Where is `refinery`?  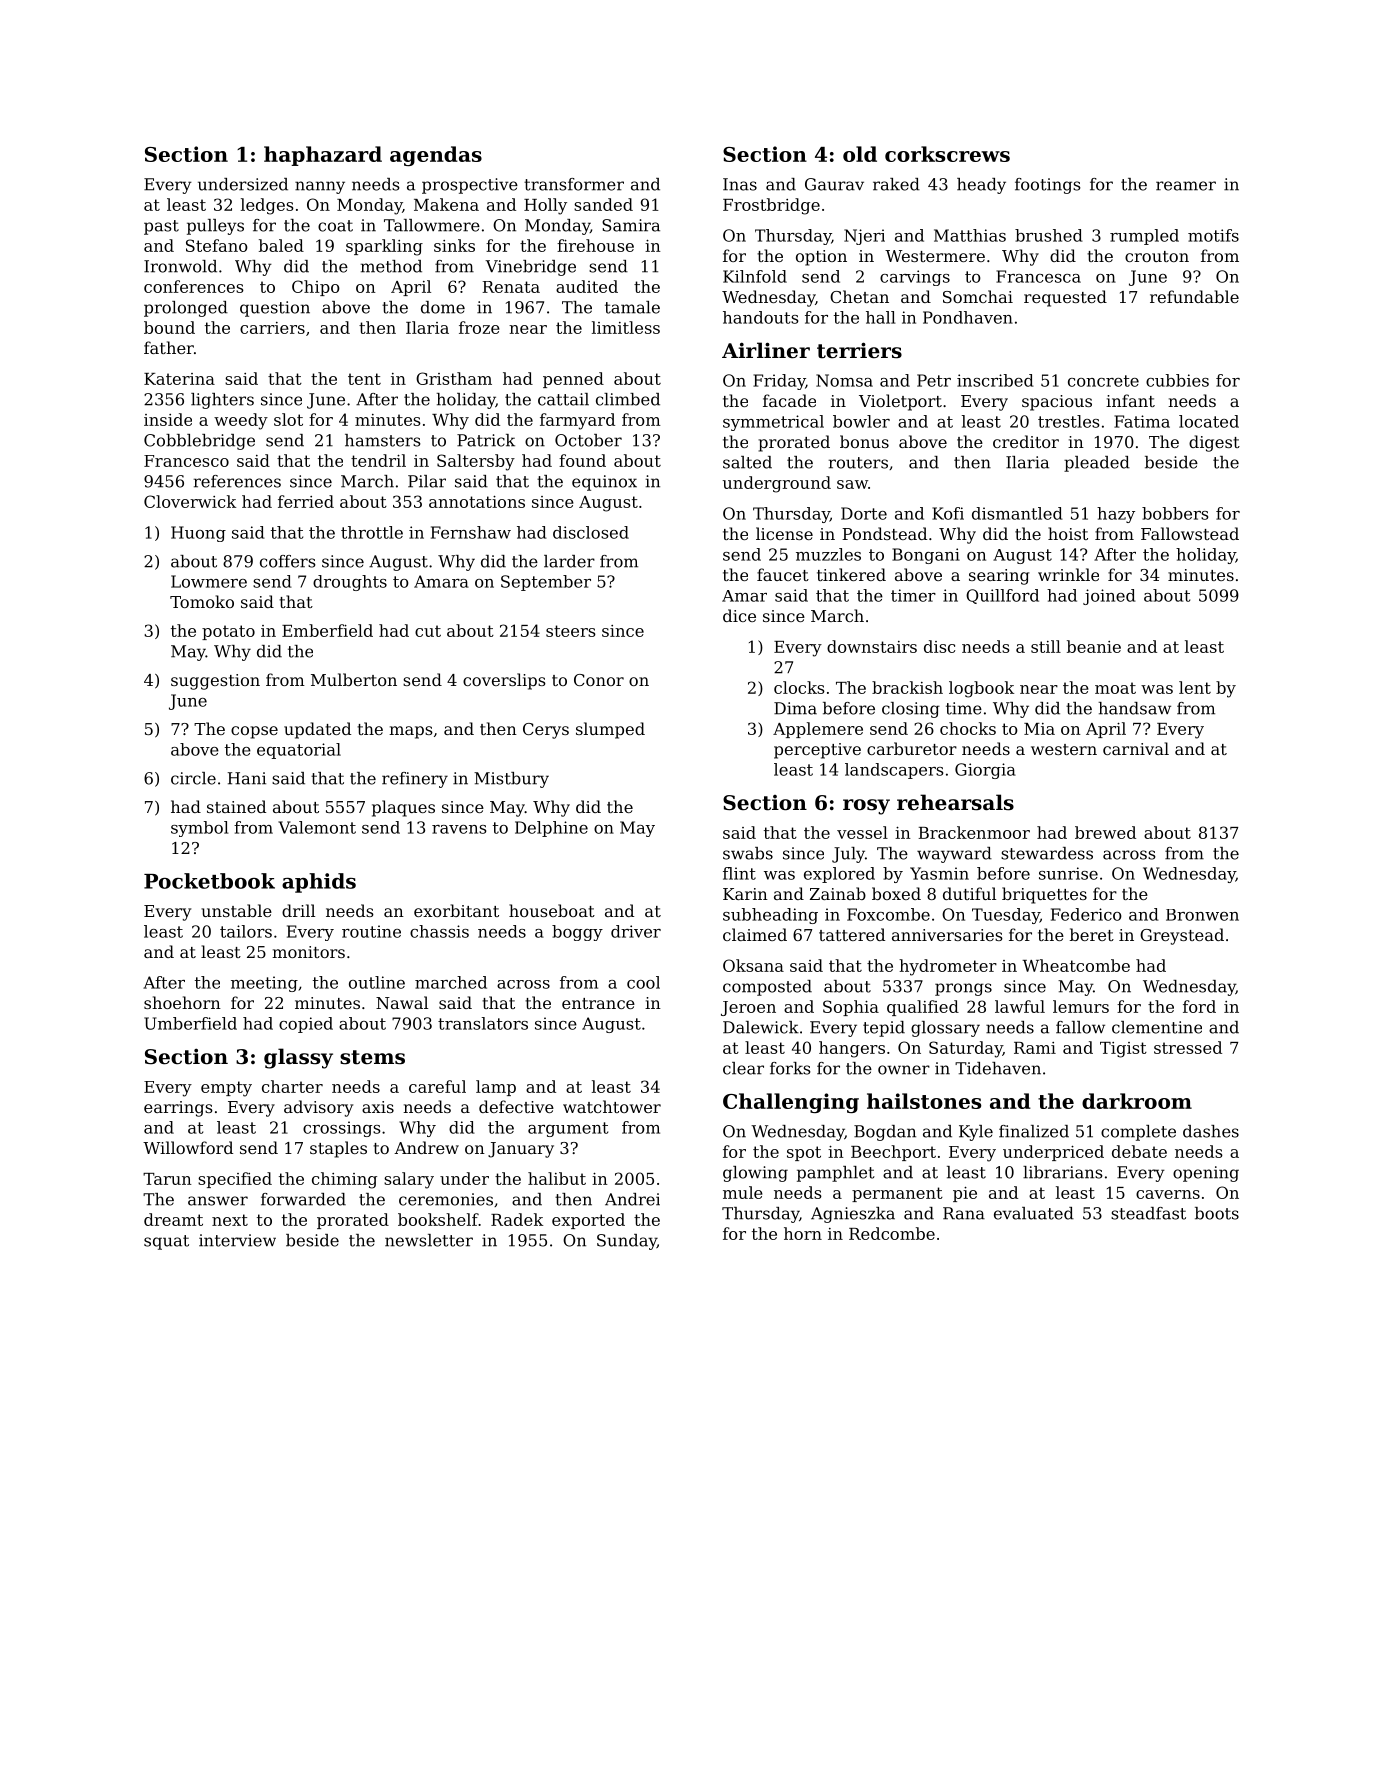 refinery is located at coordinates (415, 780).
